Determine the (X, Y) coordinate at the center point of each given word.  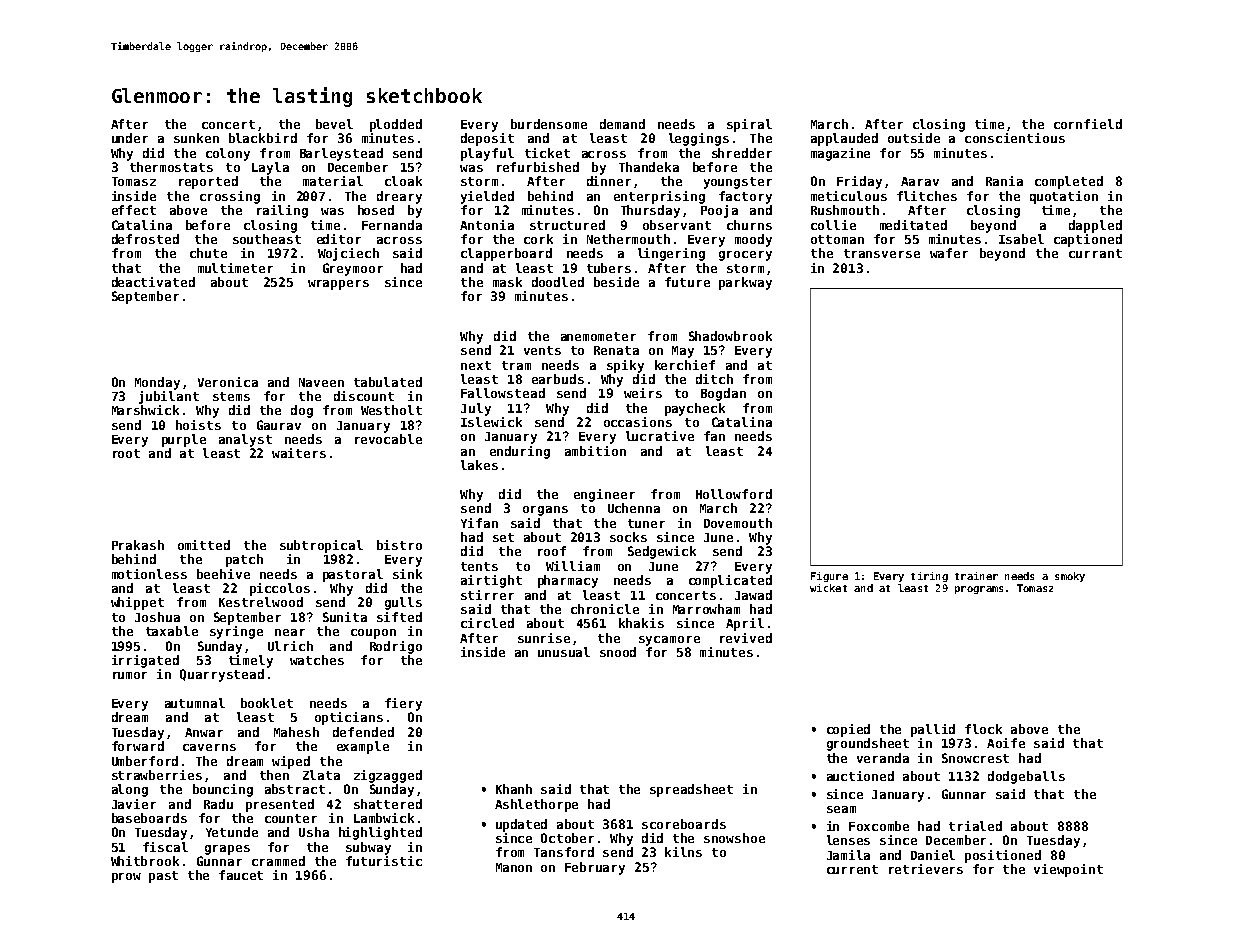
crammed (278, 861)
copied (848, 730)
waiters (299, 453)
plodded (396, 125)
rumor (130, 675)
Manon (514, 867)
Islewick (491, 422)
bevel (334, 124)
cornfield (1088, 124)
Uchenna (634, 508)
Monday (157, 383)
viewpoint (1068, 870)
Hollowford (734, 494)
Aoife (1006, 743)
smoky (1070, 577)
